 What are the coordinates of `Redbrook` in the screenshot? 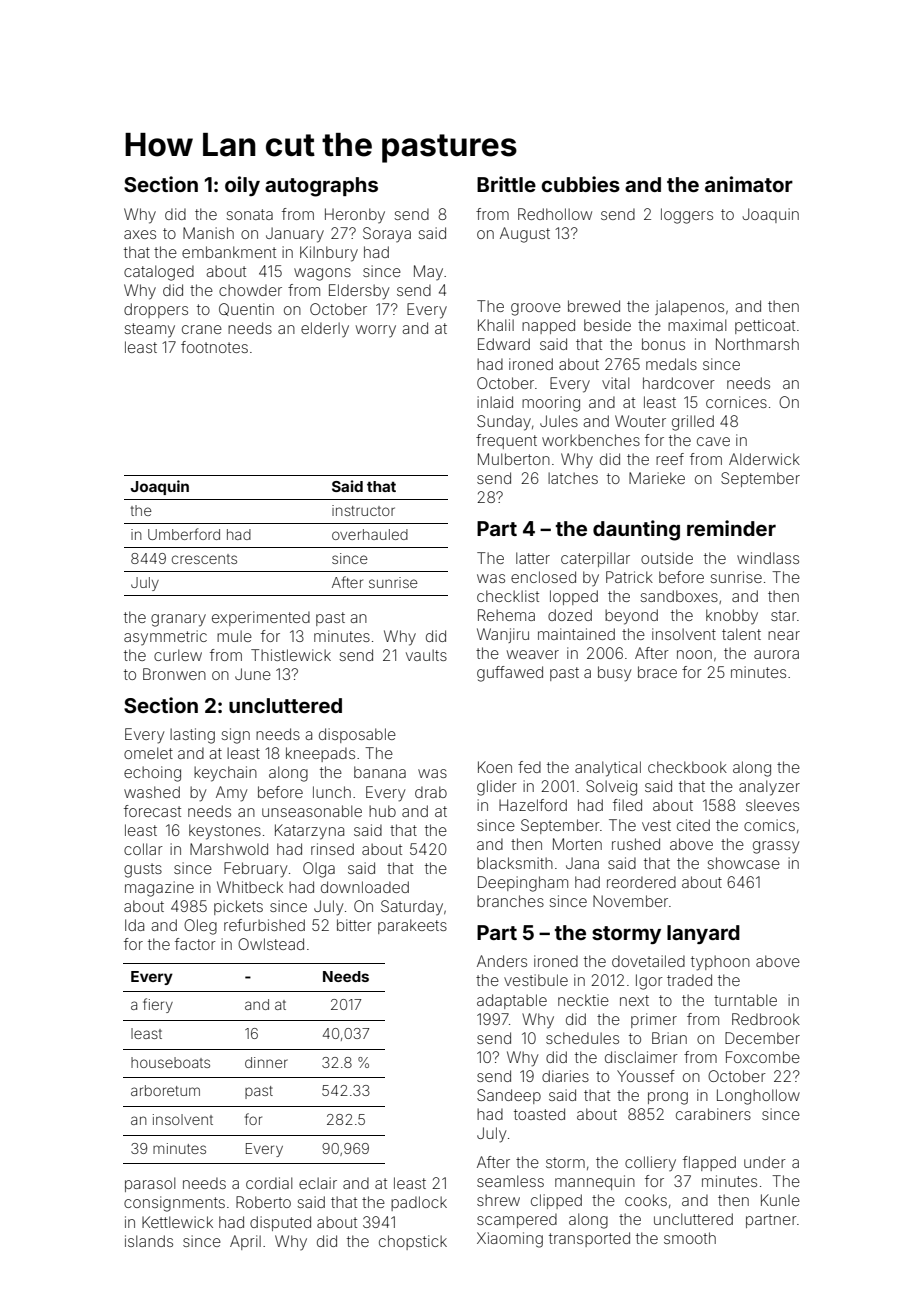 It's located at (766, 1019).
